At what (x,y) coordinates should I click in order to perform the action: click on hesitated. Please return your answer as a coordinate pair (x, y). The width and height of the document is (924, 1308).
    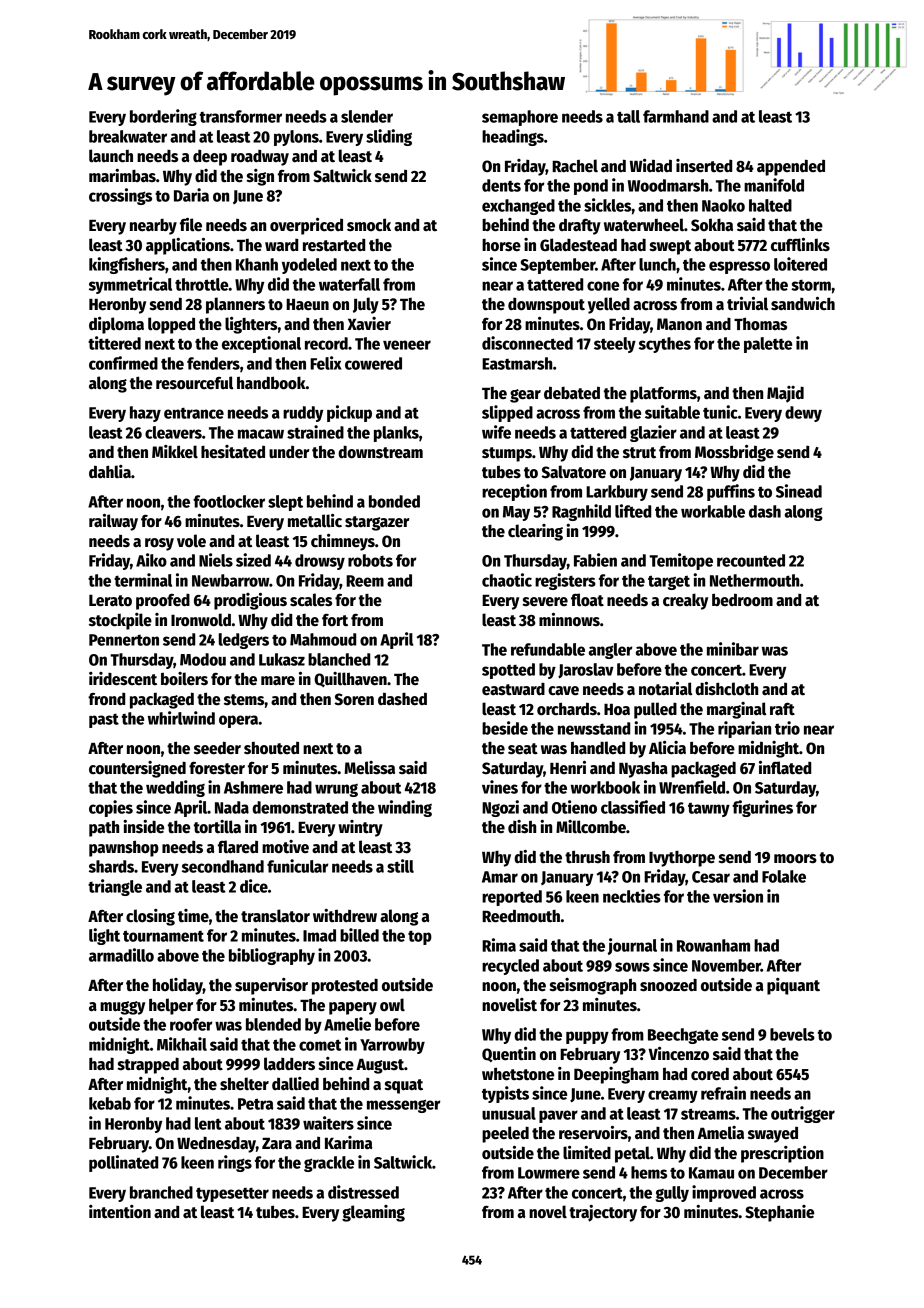
    Looking at the image, I should click on (233, 452).
